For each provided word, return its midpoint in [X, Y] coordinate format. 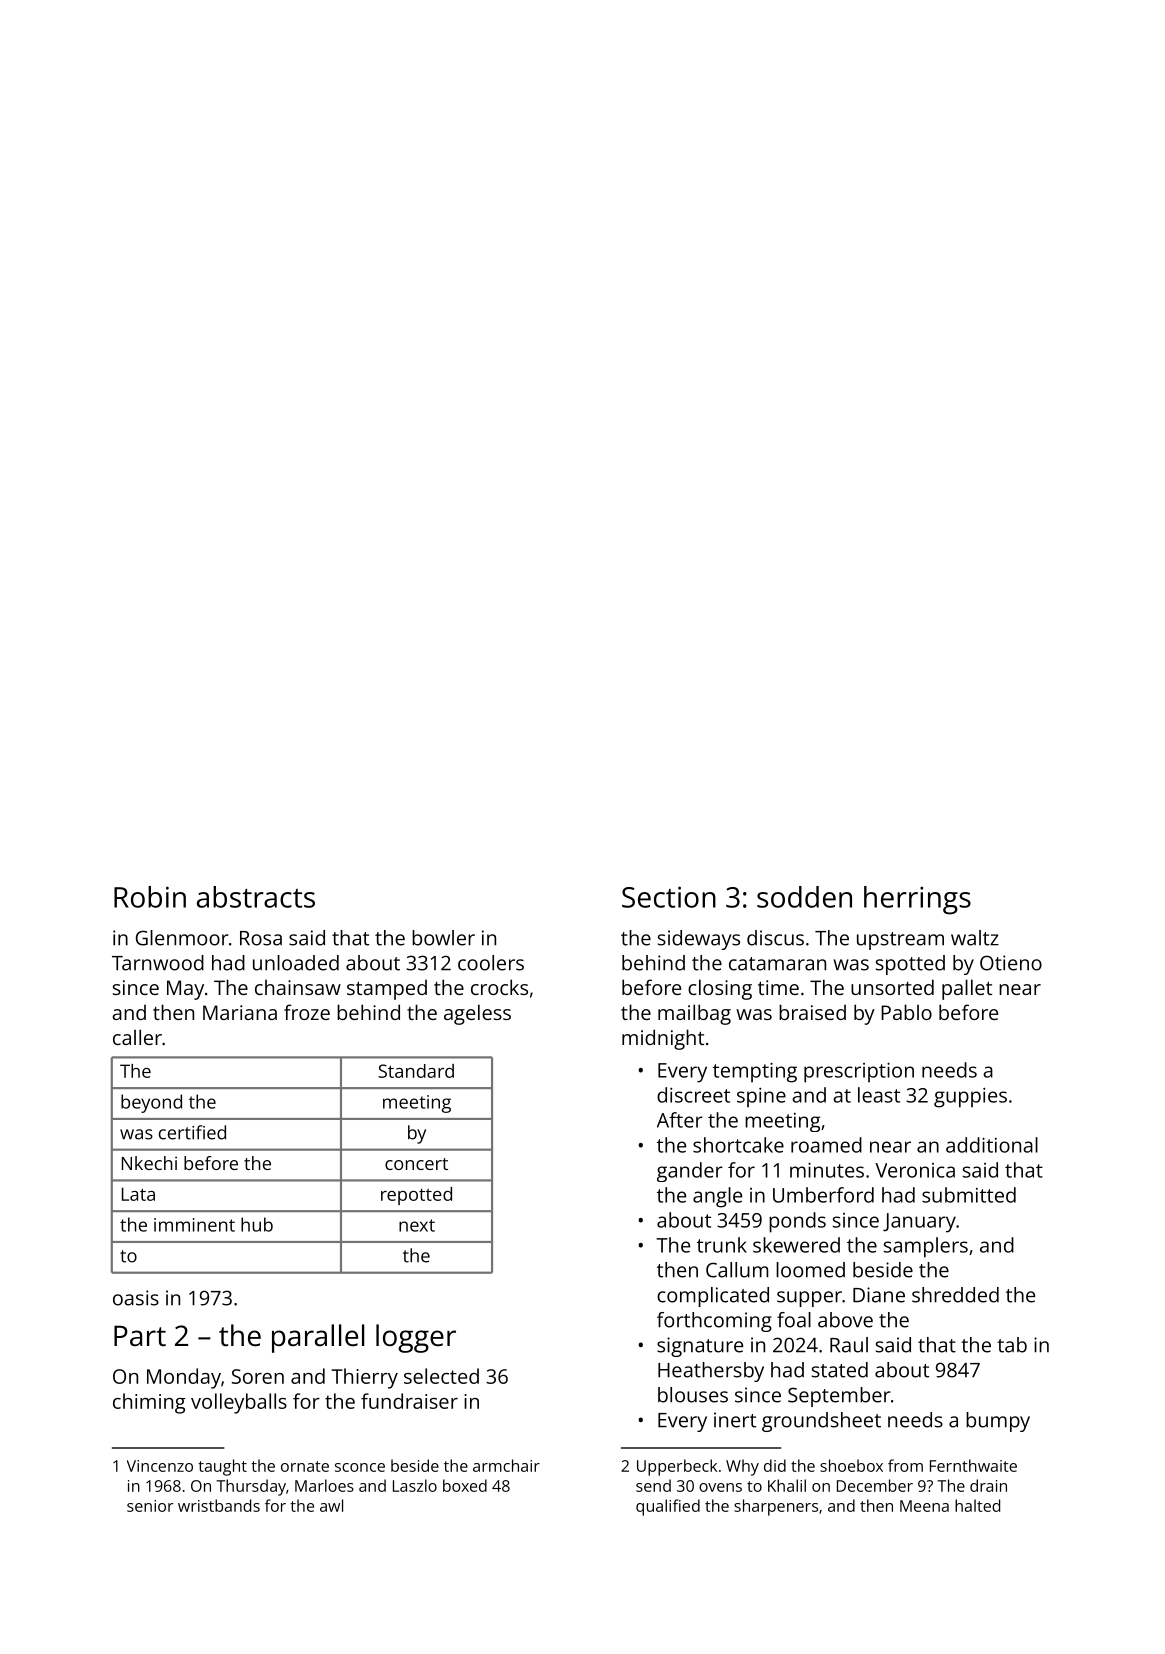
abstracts [256, 897]
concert [416, 1164]
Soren [258, 1376]
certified [192, 1132]
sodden [804, 897]
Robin [150, 897]
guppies [970, 1098]
